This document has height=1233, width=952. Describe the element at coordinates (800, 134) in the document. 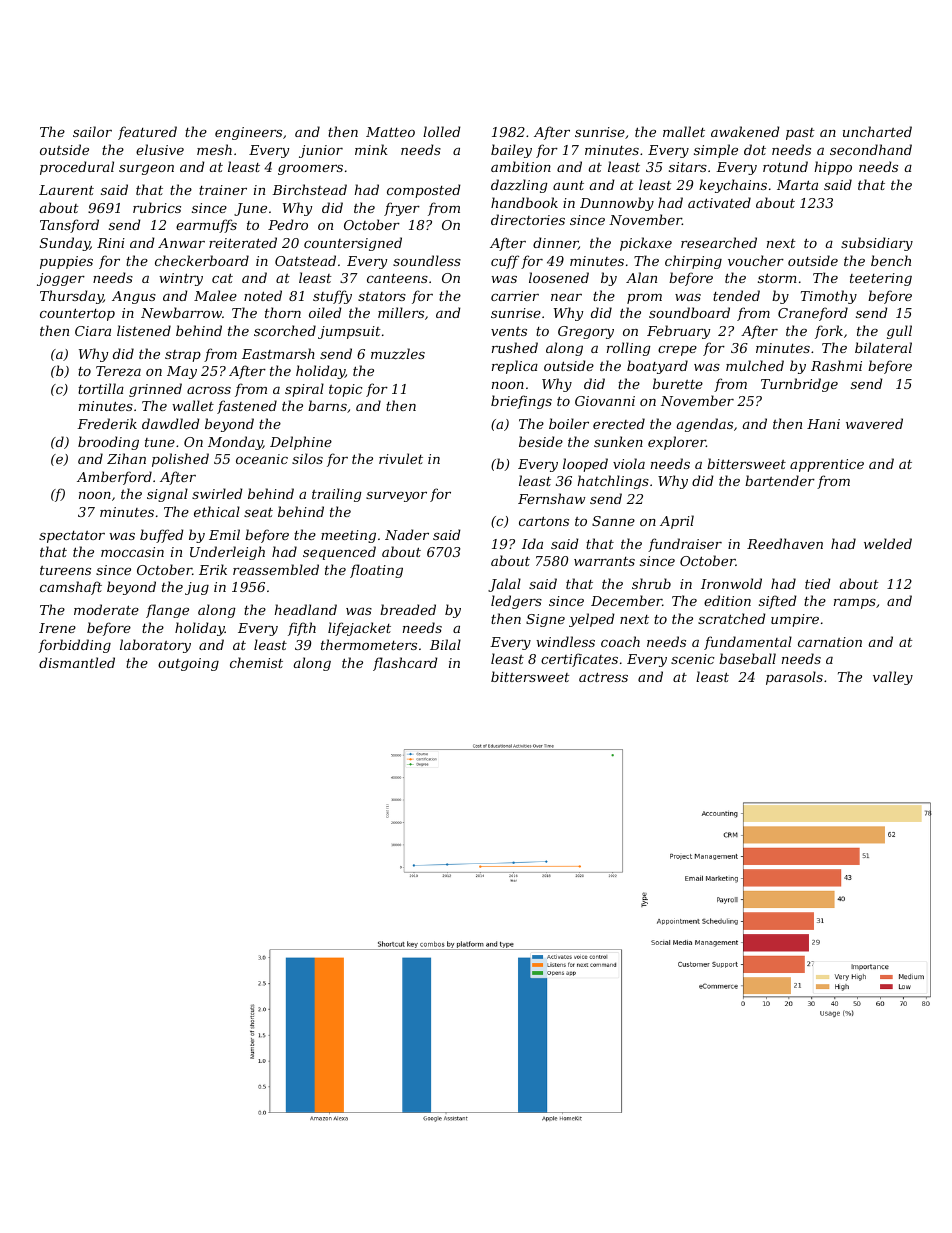

I see `past` at that location.
